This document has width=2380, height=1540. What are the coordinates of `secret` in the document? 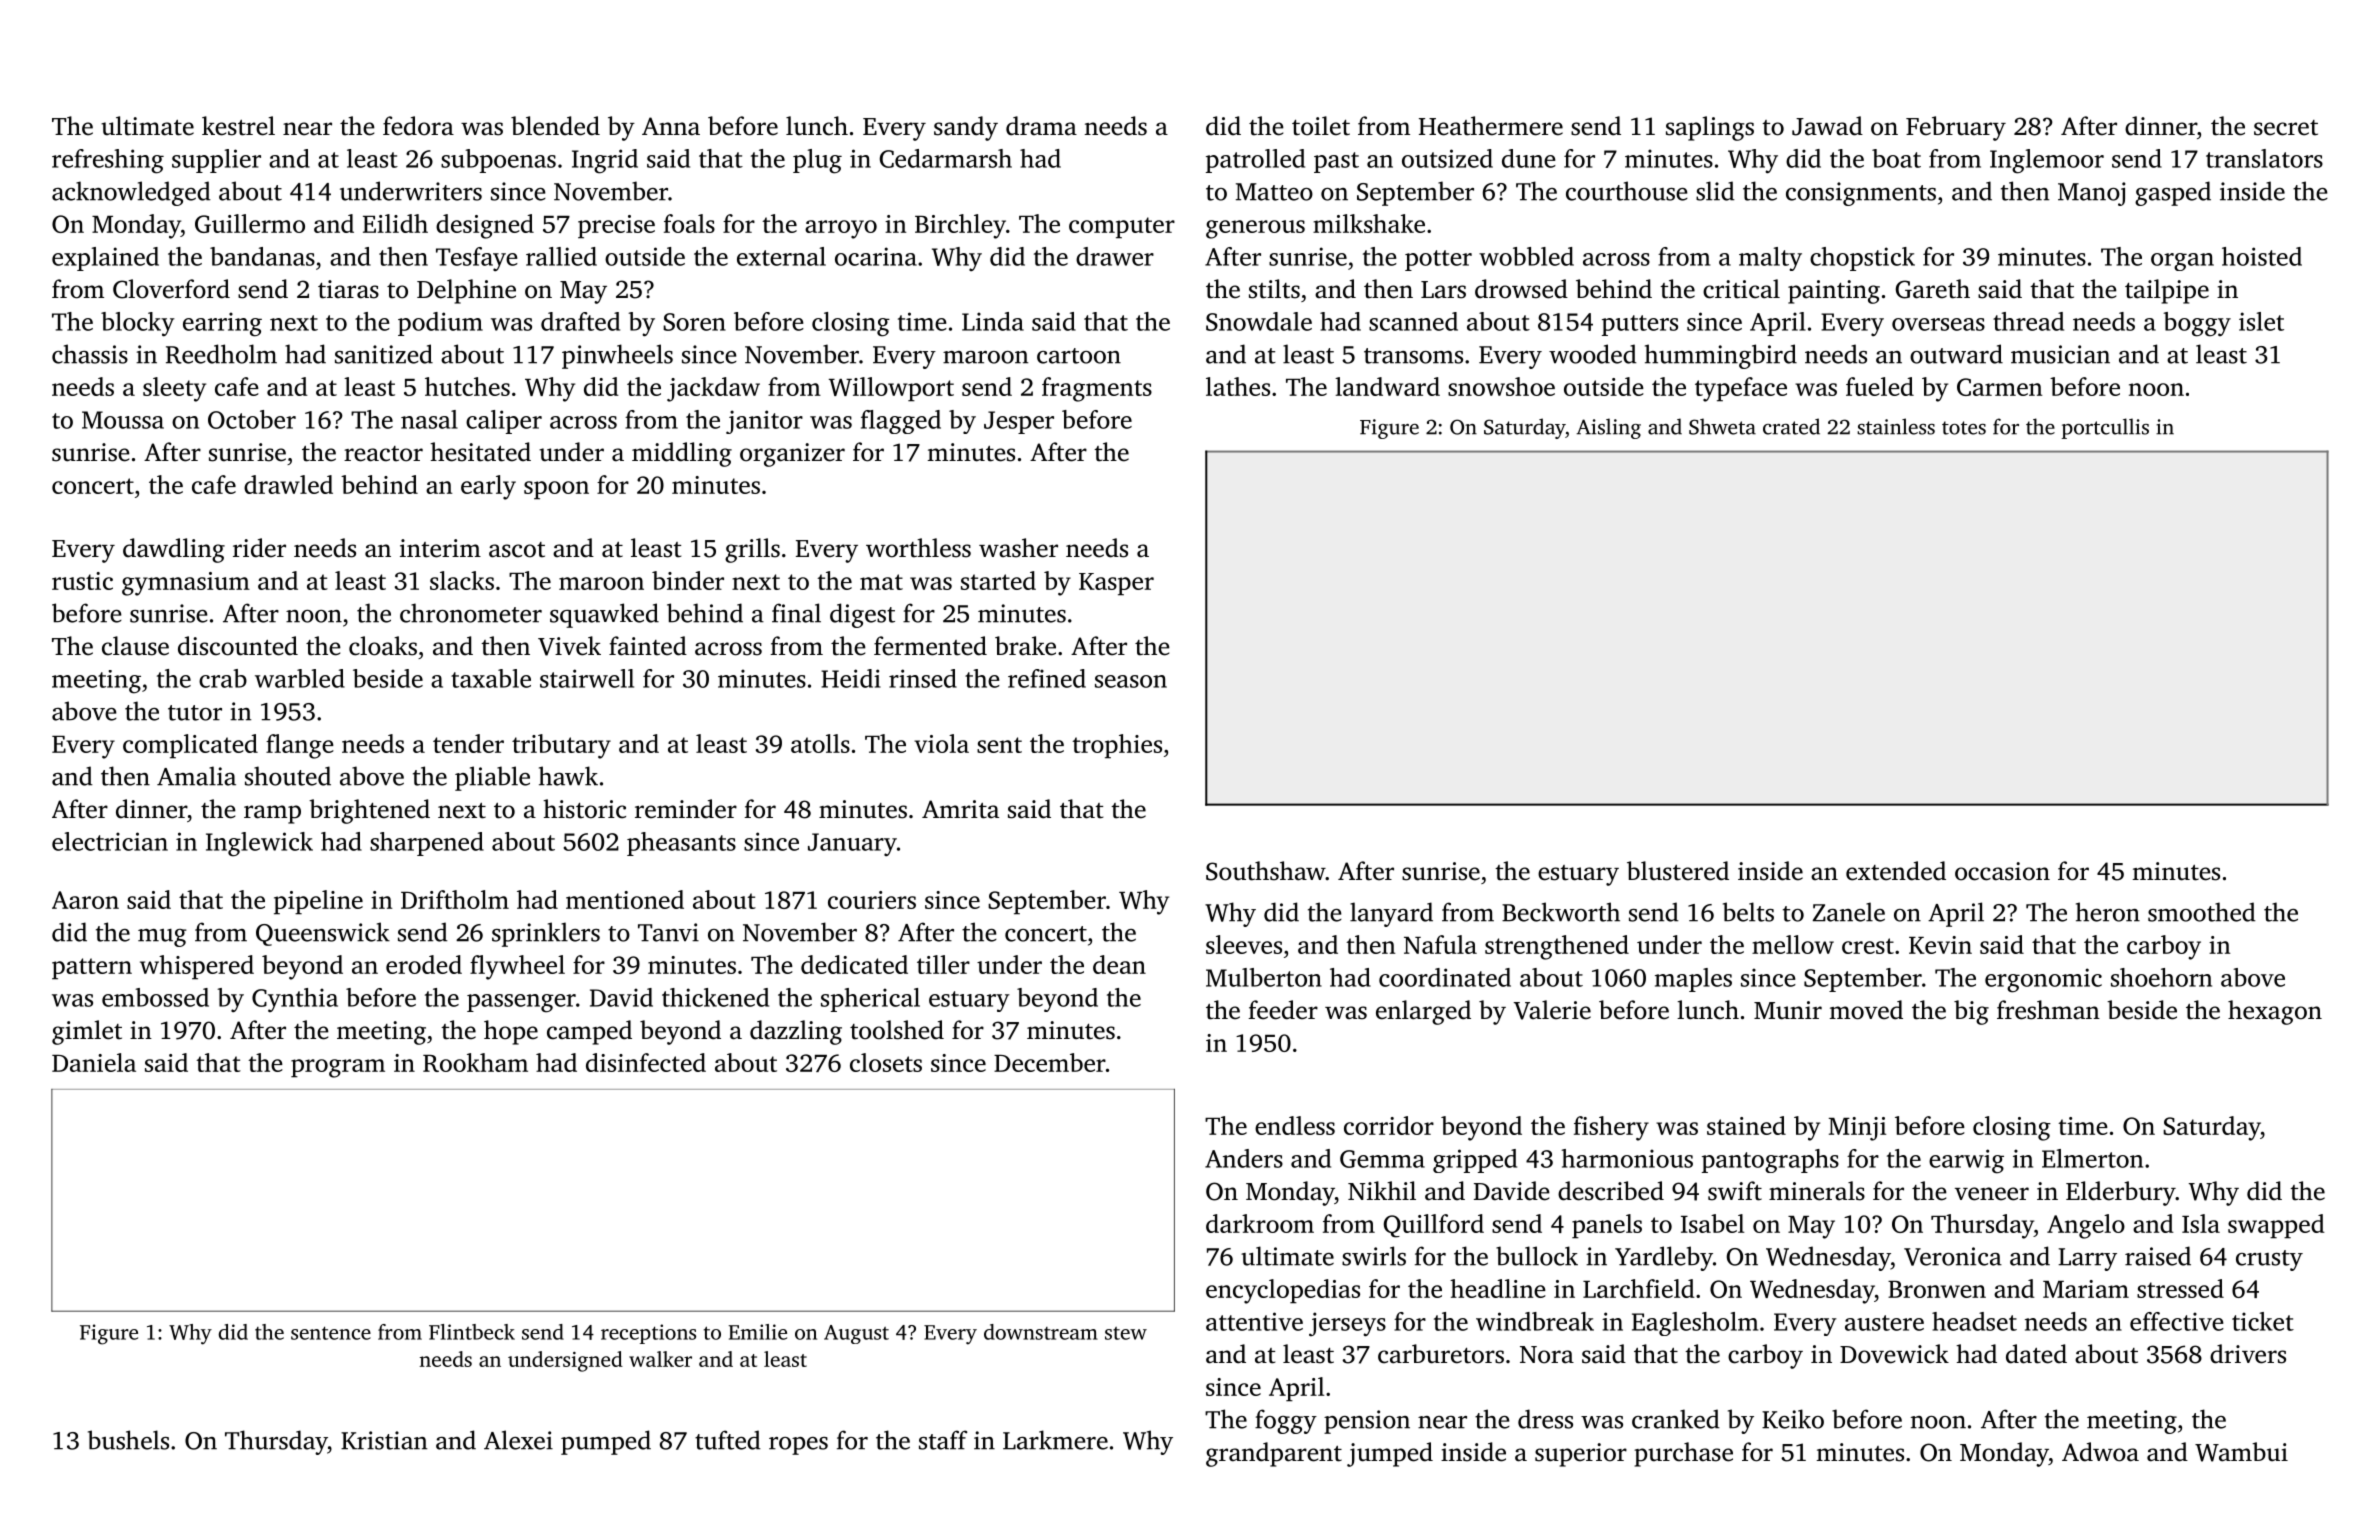 It's located at (2286, 128).
